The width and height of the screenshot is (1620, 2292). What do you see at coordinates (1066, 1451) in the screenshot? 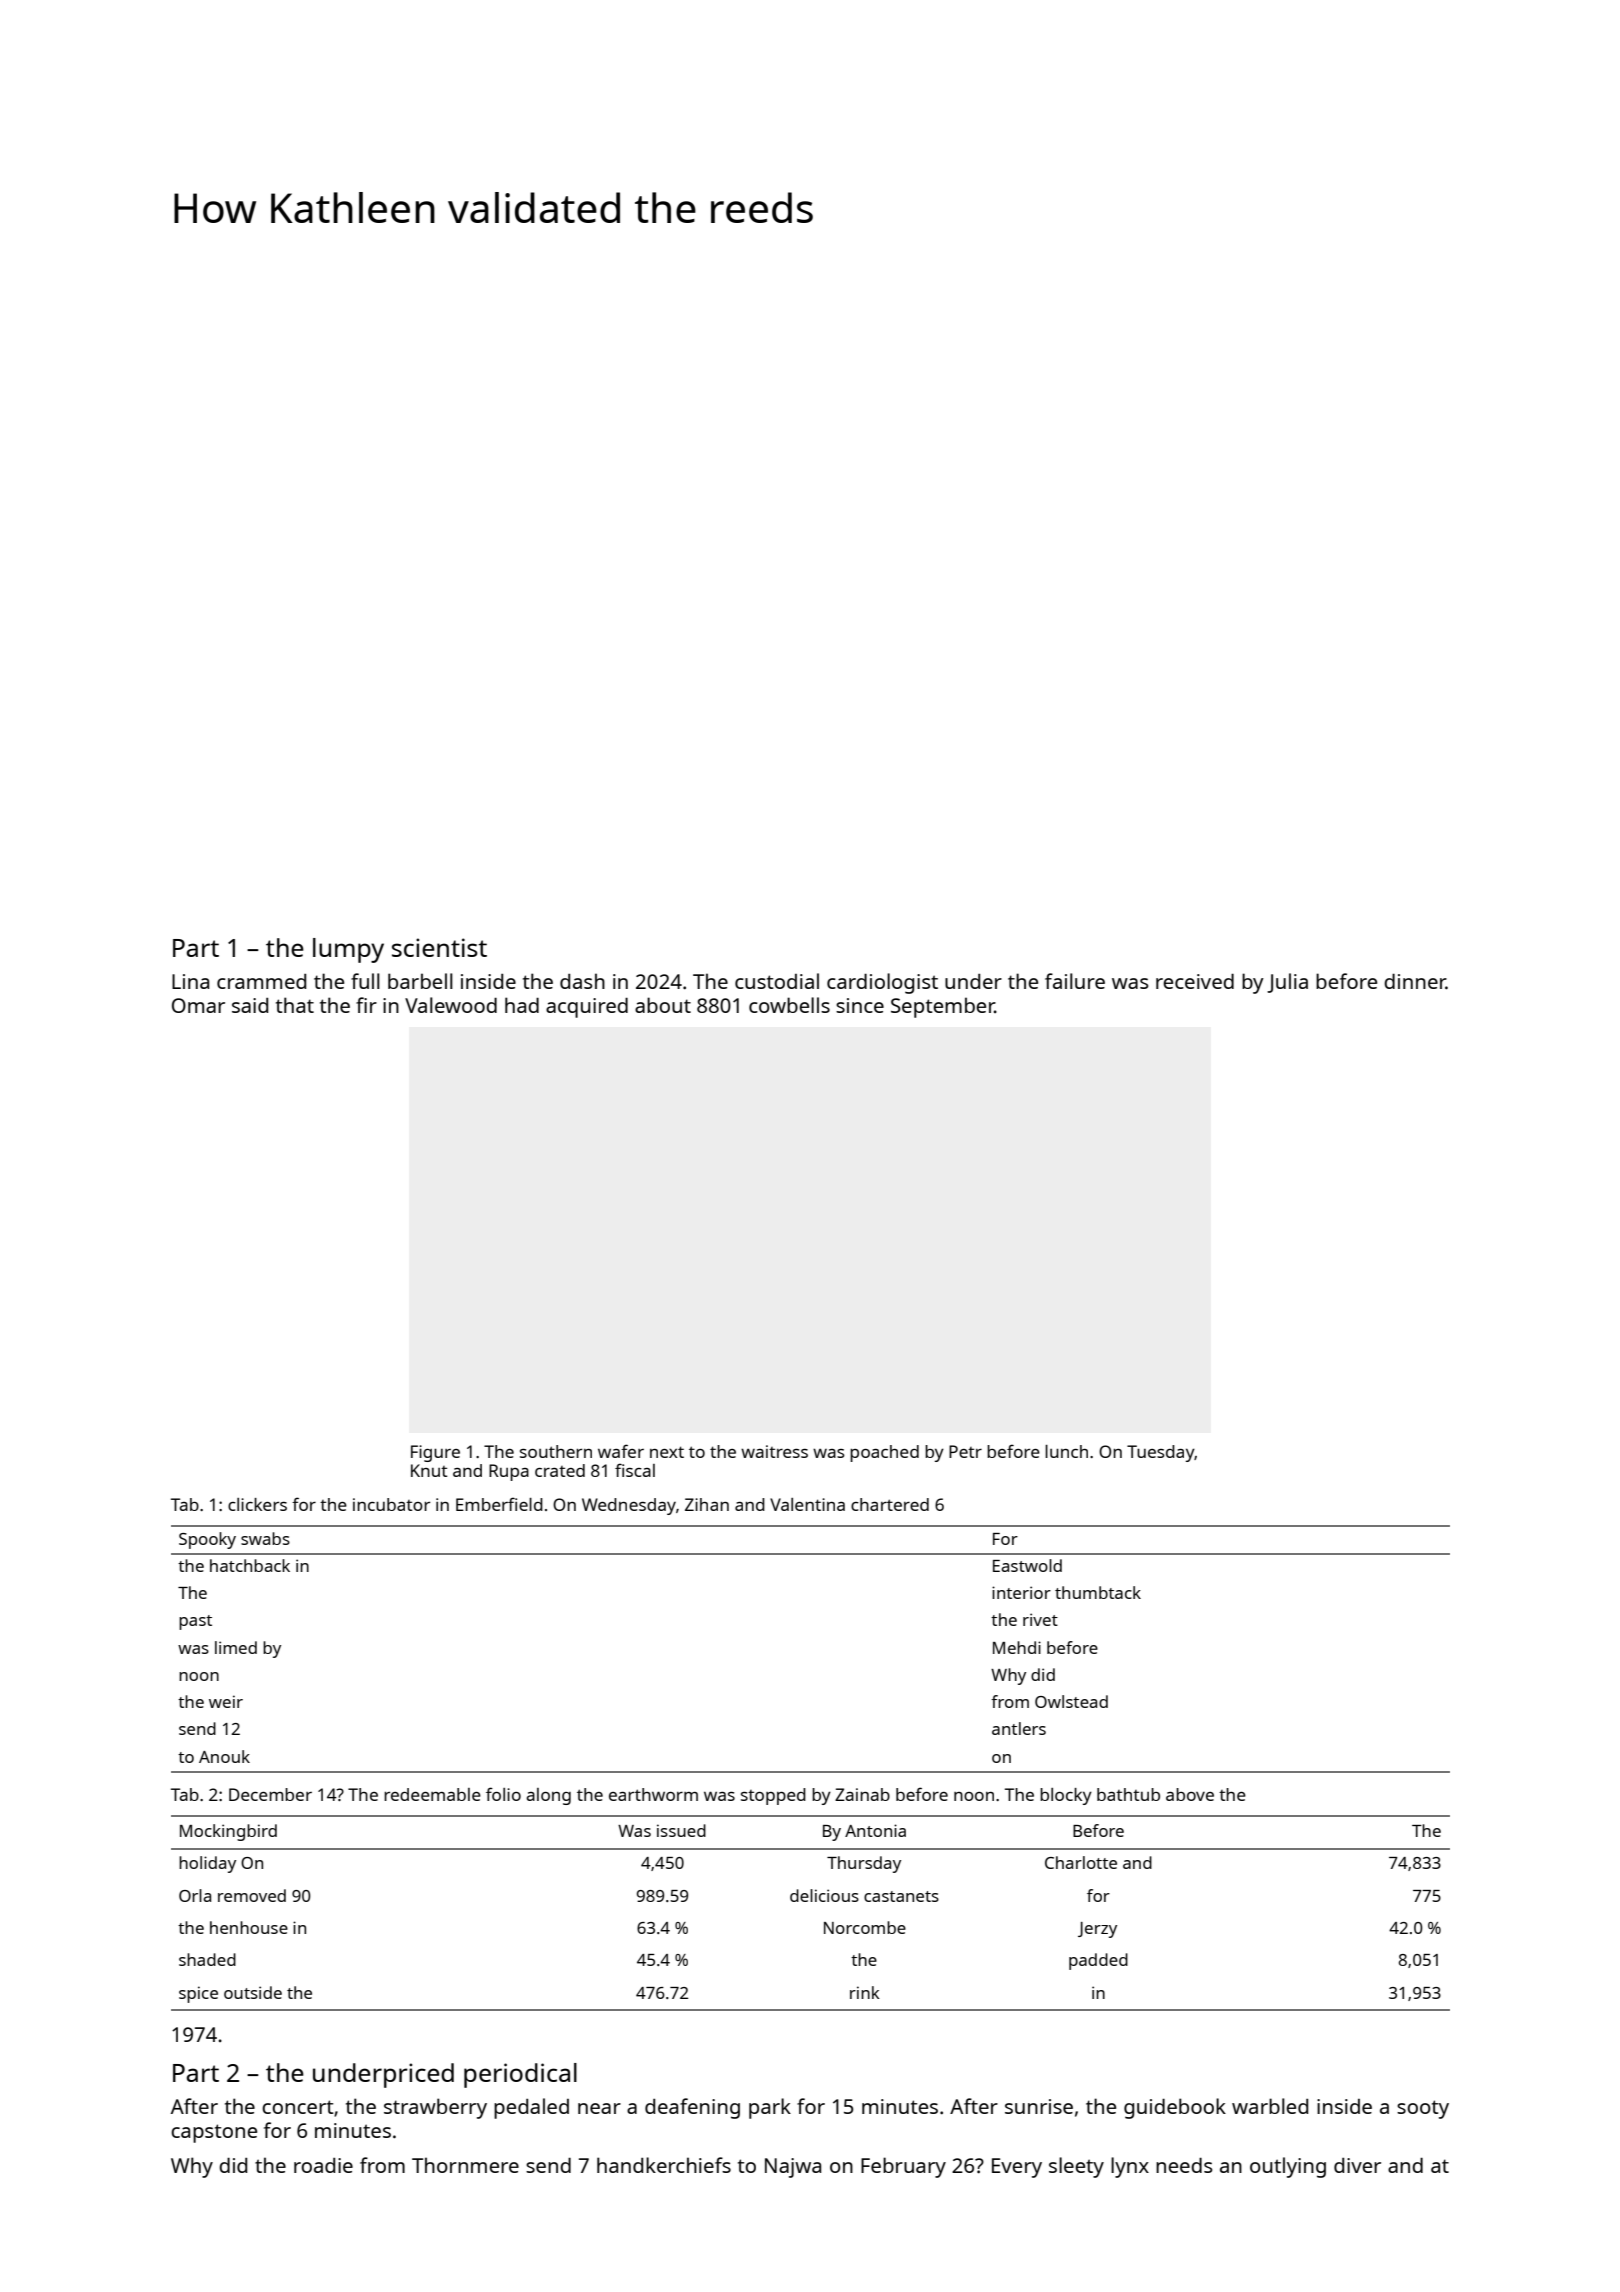
I see `lunch` at bounding box center [1066, 1451].
